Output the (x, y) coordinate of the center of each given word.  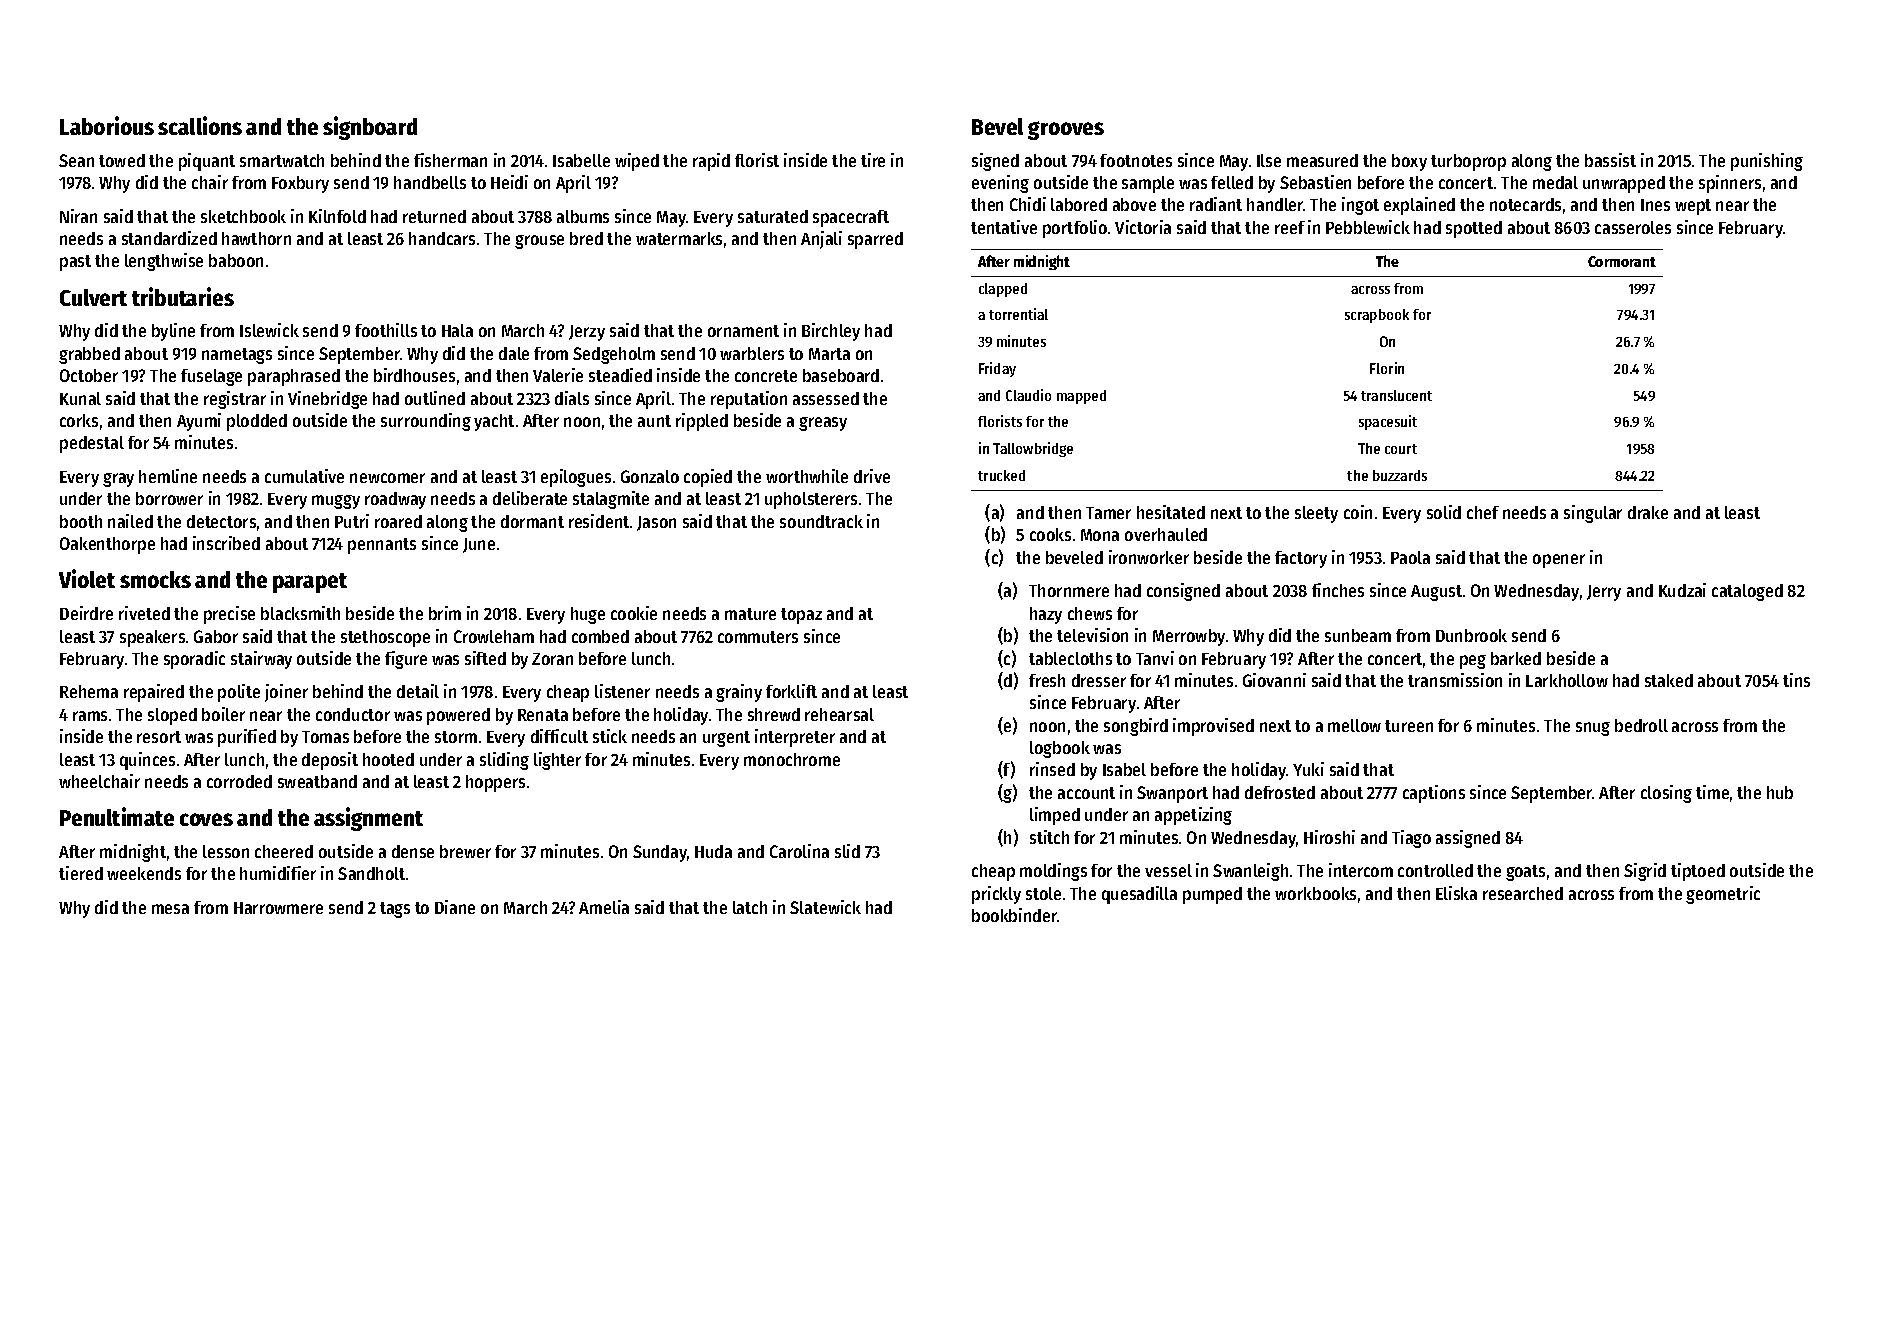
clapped (1003, 290)
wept (1693, 207)
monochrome (792, 759)
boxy (1409, 162)
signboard (370, 128)
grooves (1066, 130)
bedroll (1641, 725)
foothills (386, 330)
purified (247, 738)
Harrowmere (278, 908)
